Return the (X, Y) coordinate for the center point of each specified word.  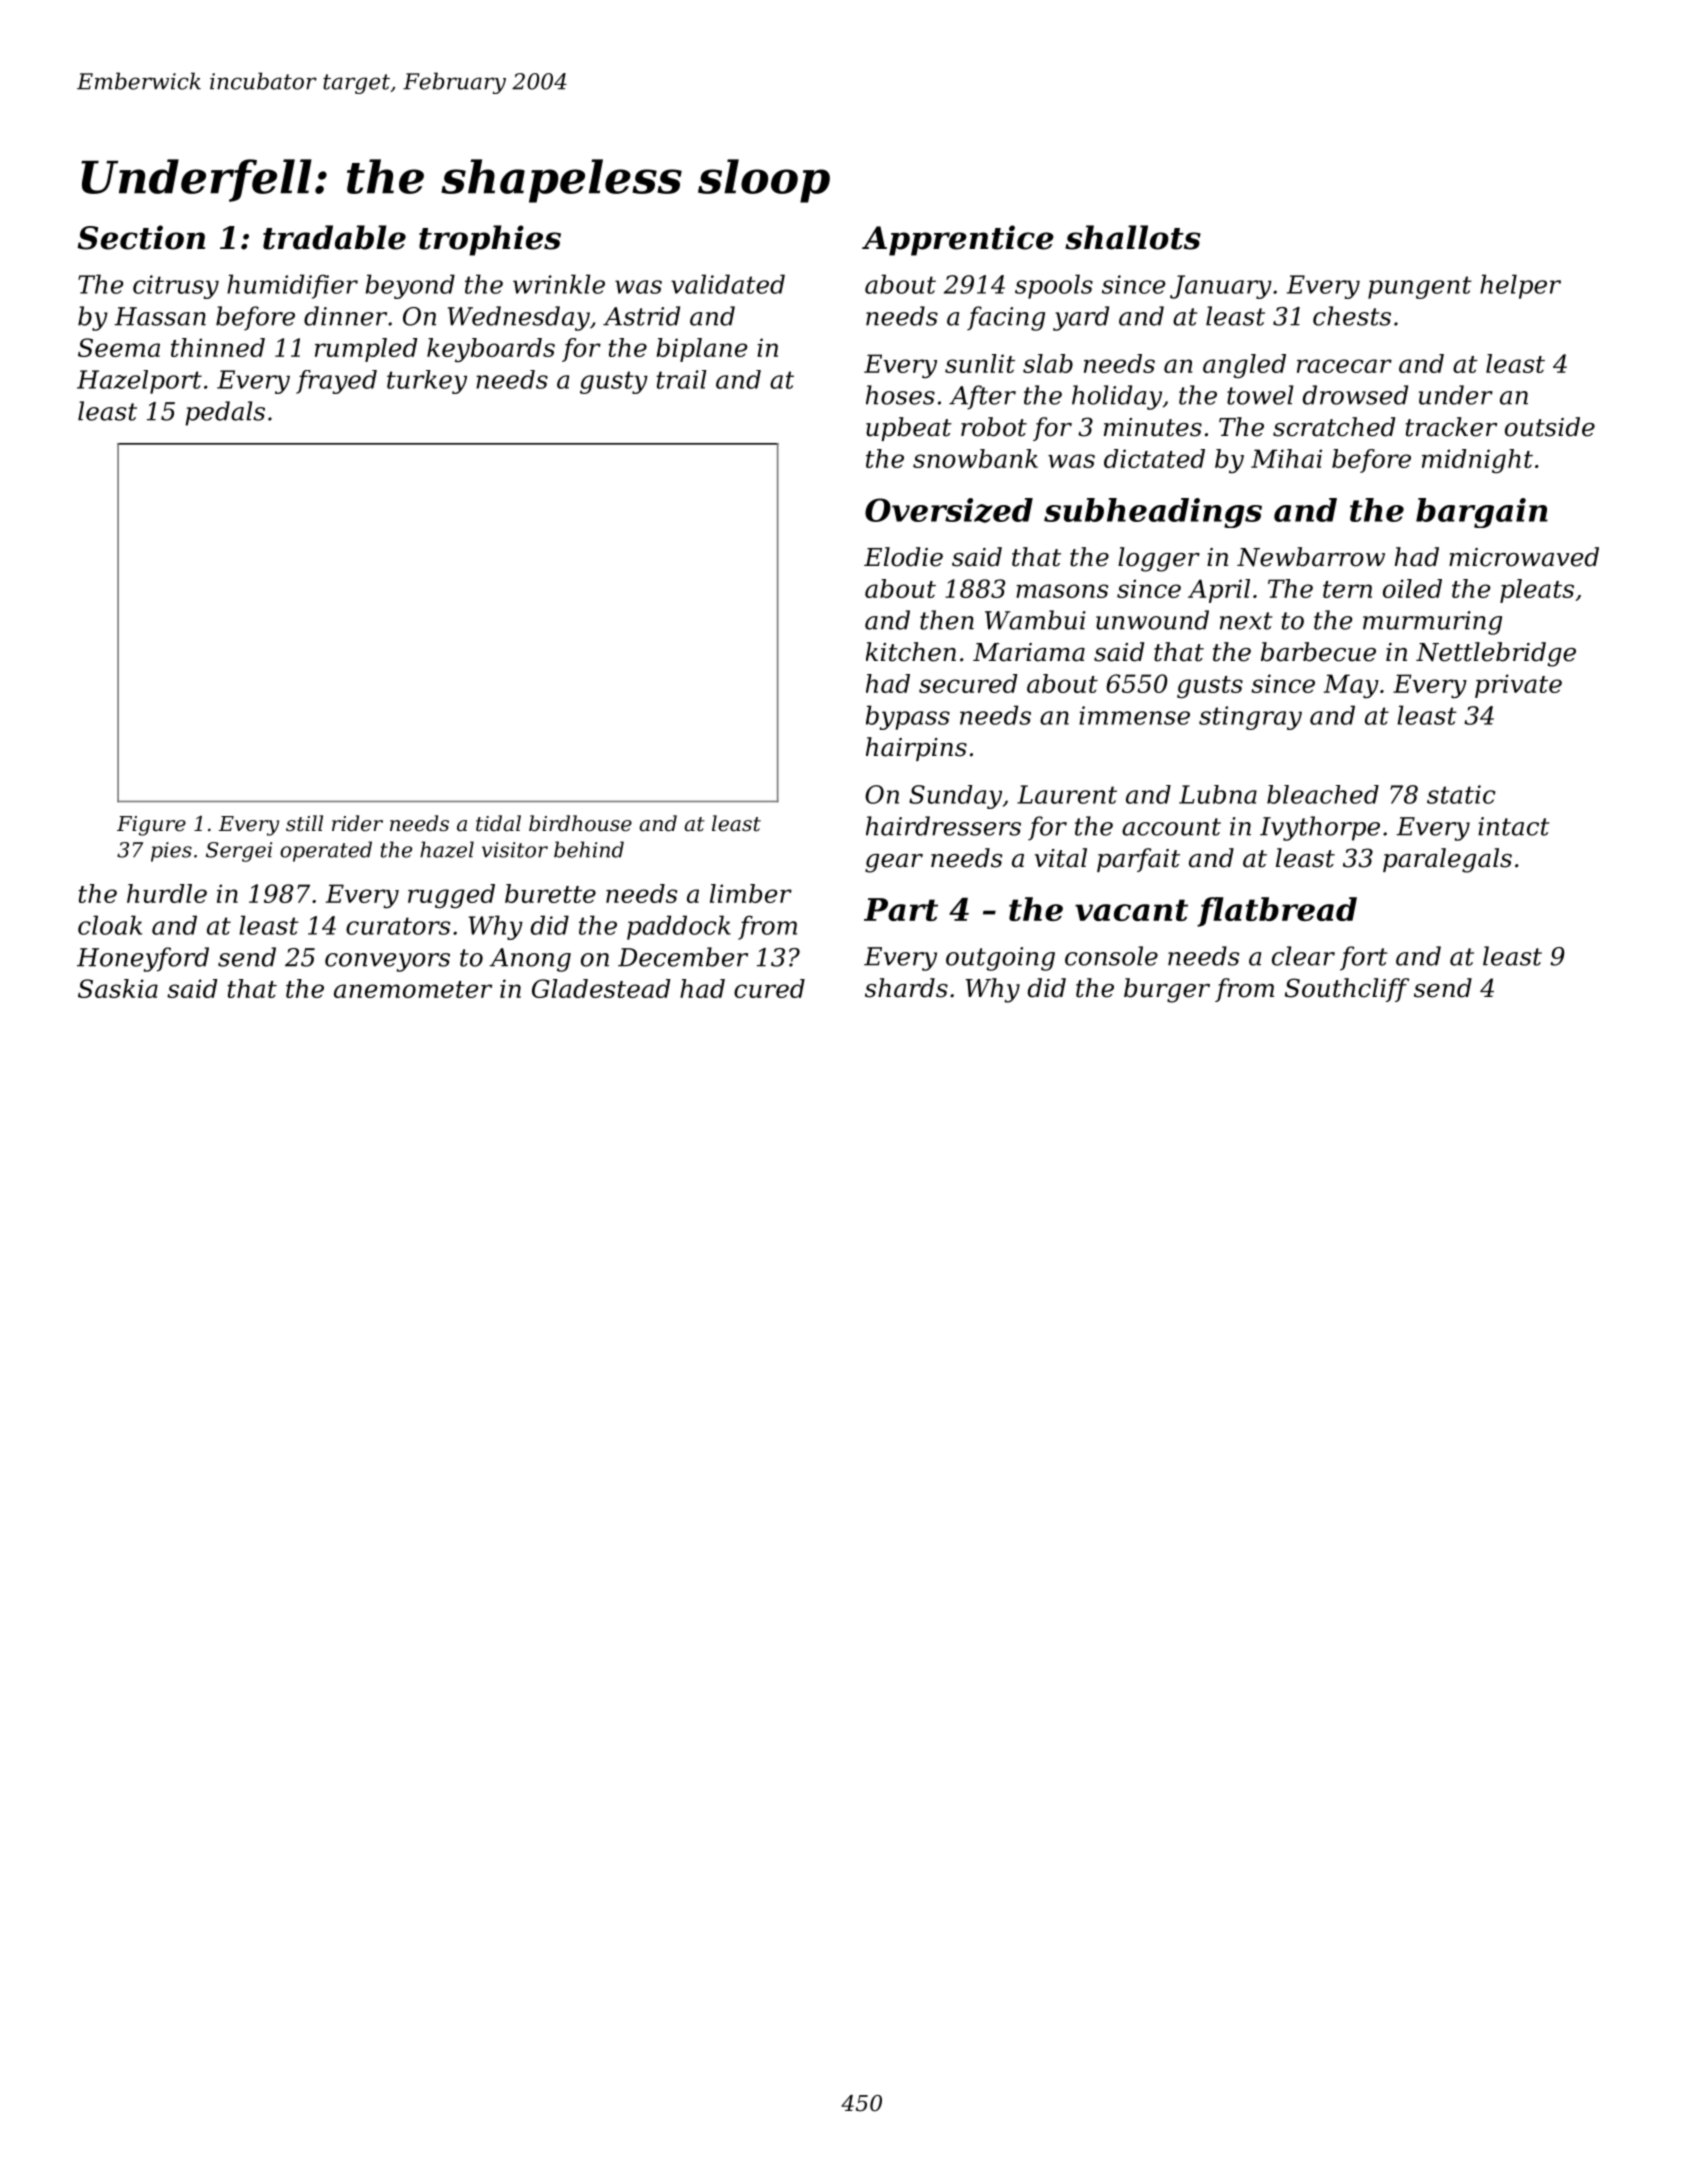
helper (1520, 286)
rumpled (366, 350)
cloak (110, 925)
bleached (1323, 794)
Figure (151, 826)
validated (728, 284)
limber (751, 893)
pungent (1420, 287)
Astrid (641, 316)
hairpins (916, 749)
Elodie (903, 557)
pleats (1537, 591)
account (1171, 827)
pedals (225, 413)
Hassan (160, 316)
